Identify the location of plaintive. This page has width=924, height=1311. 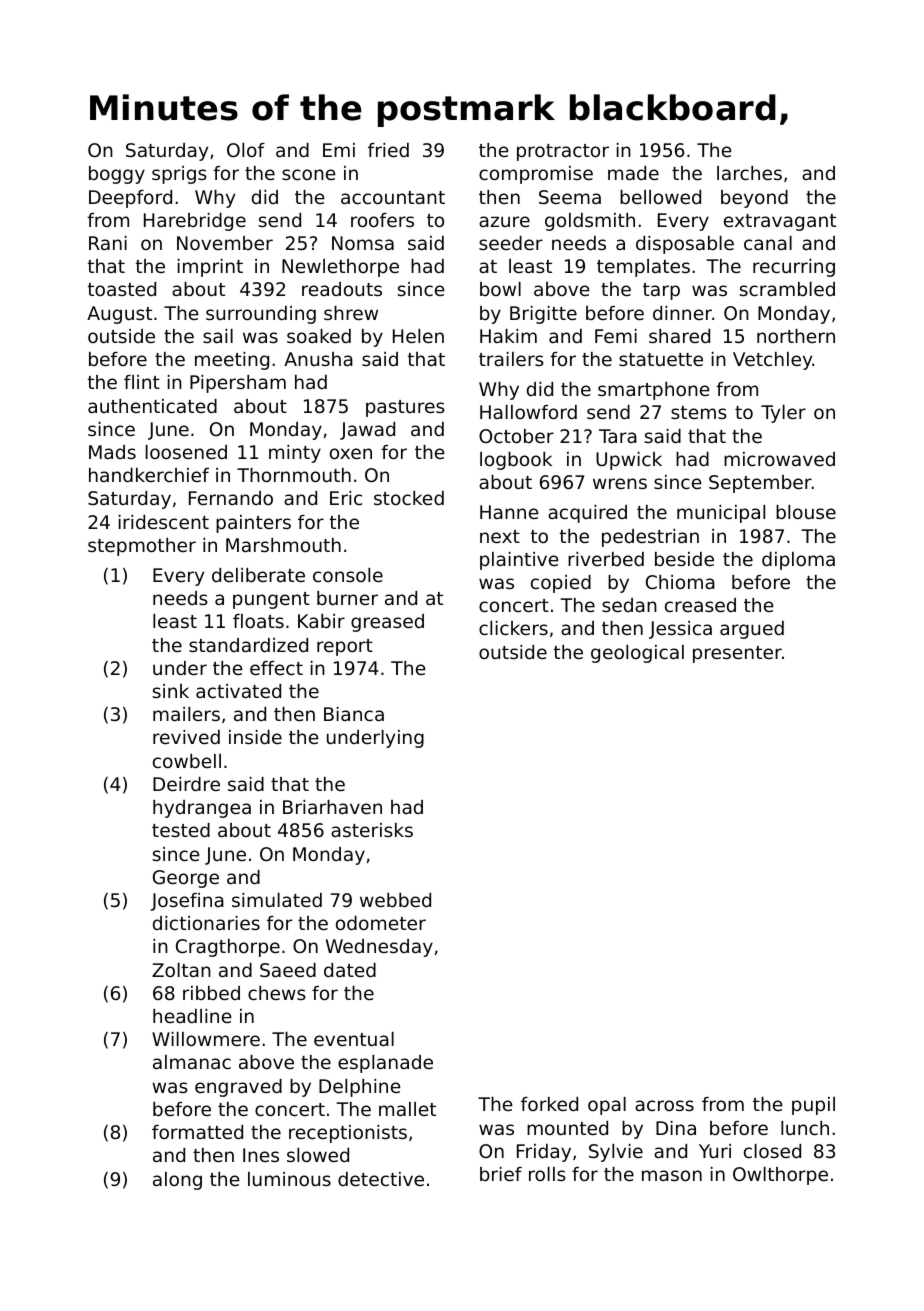
(519, 561).
